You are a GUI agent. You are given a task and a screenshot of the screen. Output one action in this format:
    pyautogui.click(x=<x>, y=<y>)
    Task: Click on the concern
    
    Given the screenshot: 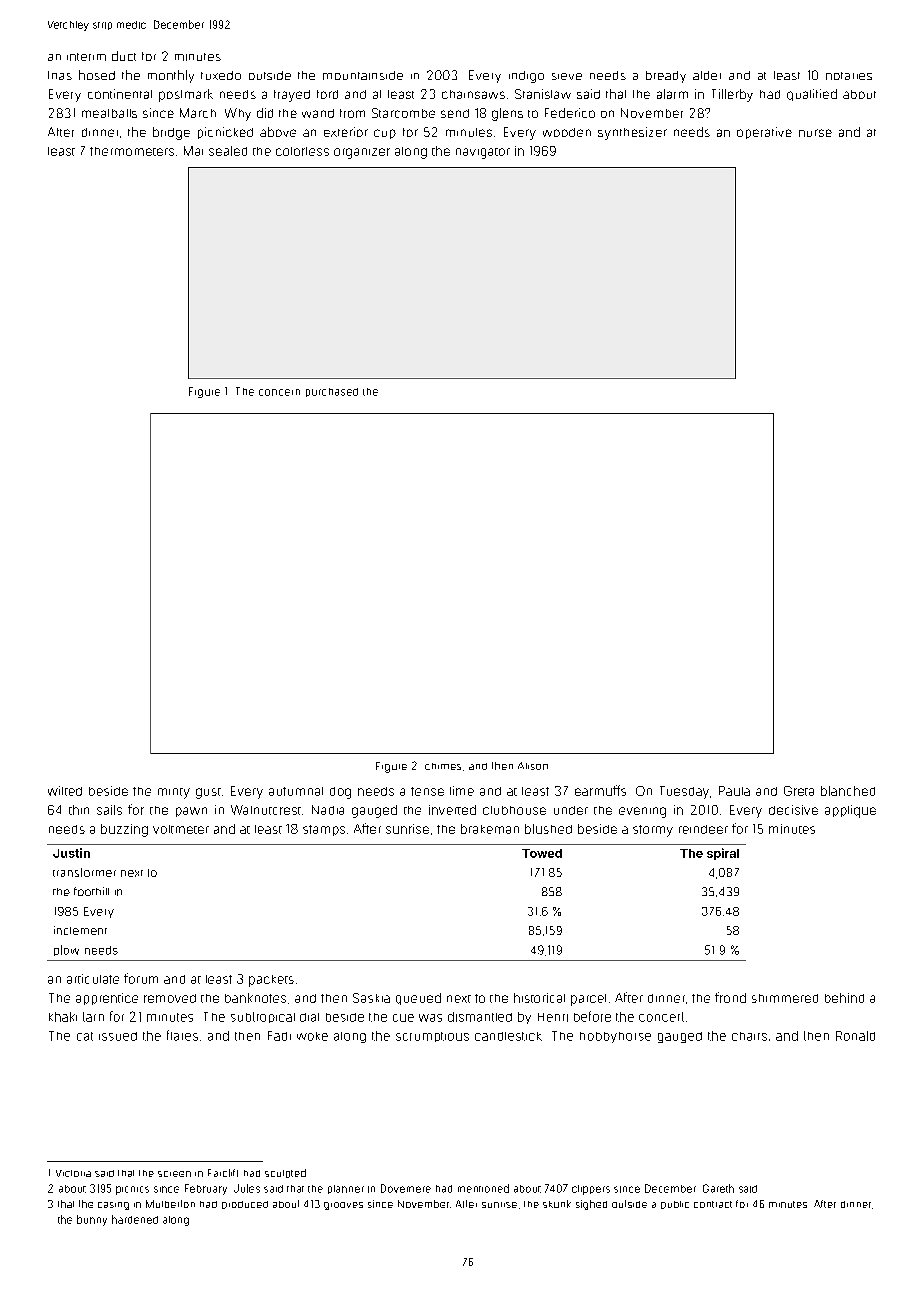 What is the action you would take?
    pyautogui.click(x=279, y=392)
